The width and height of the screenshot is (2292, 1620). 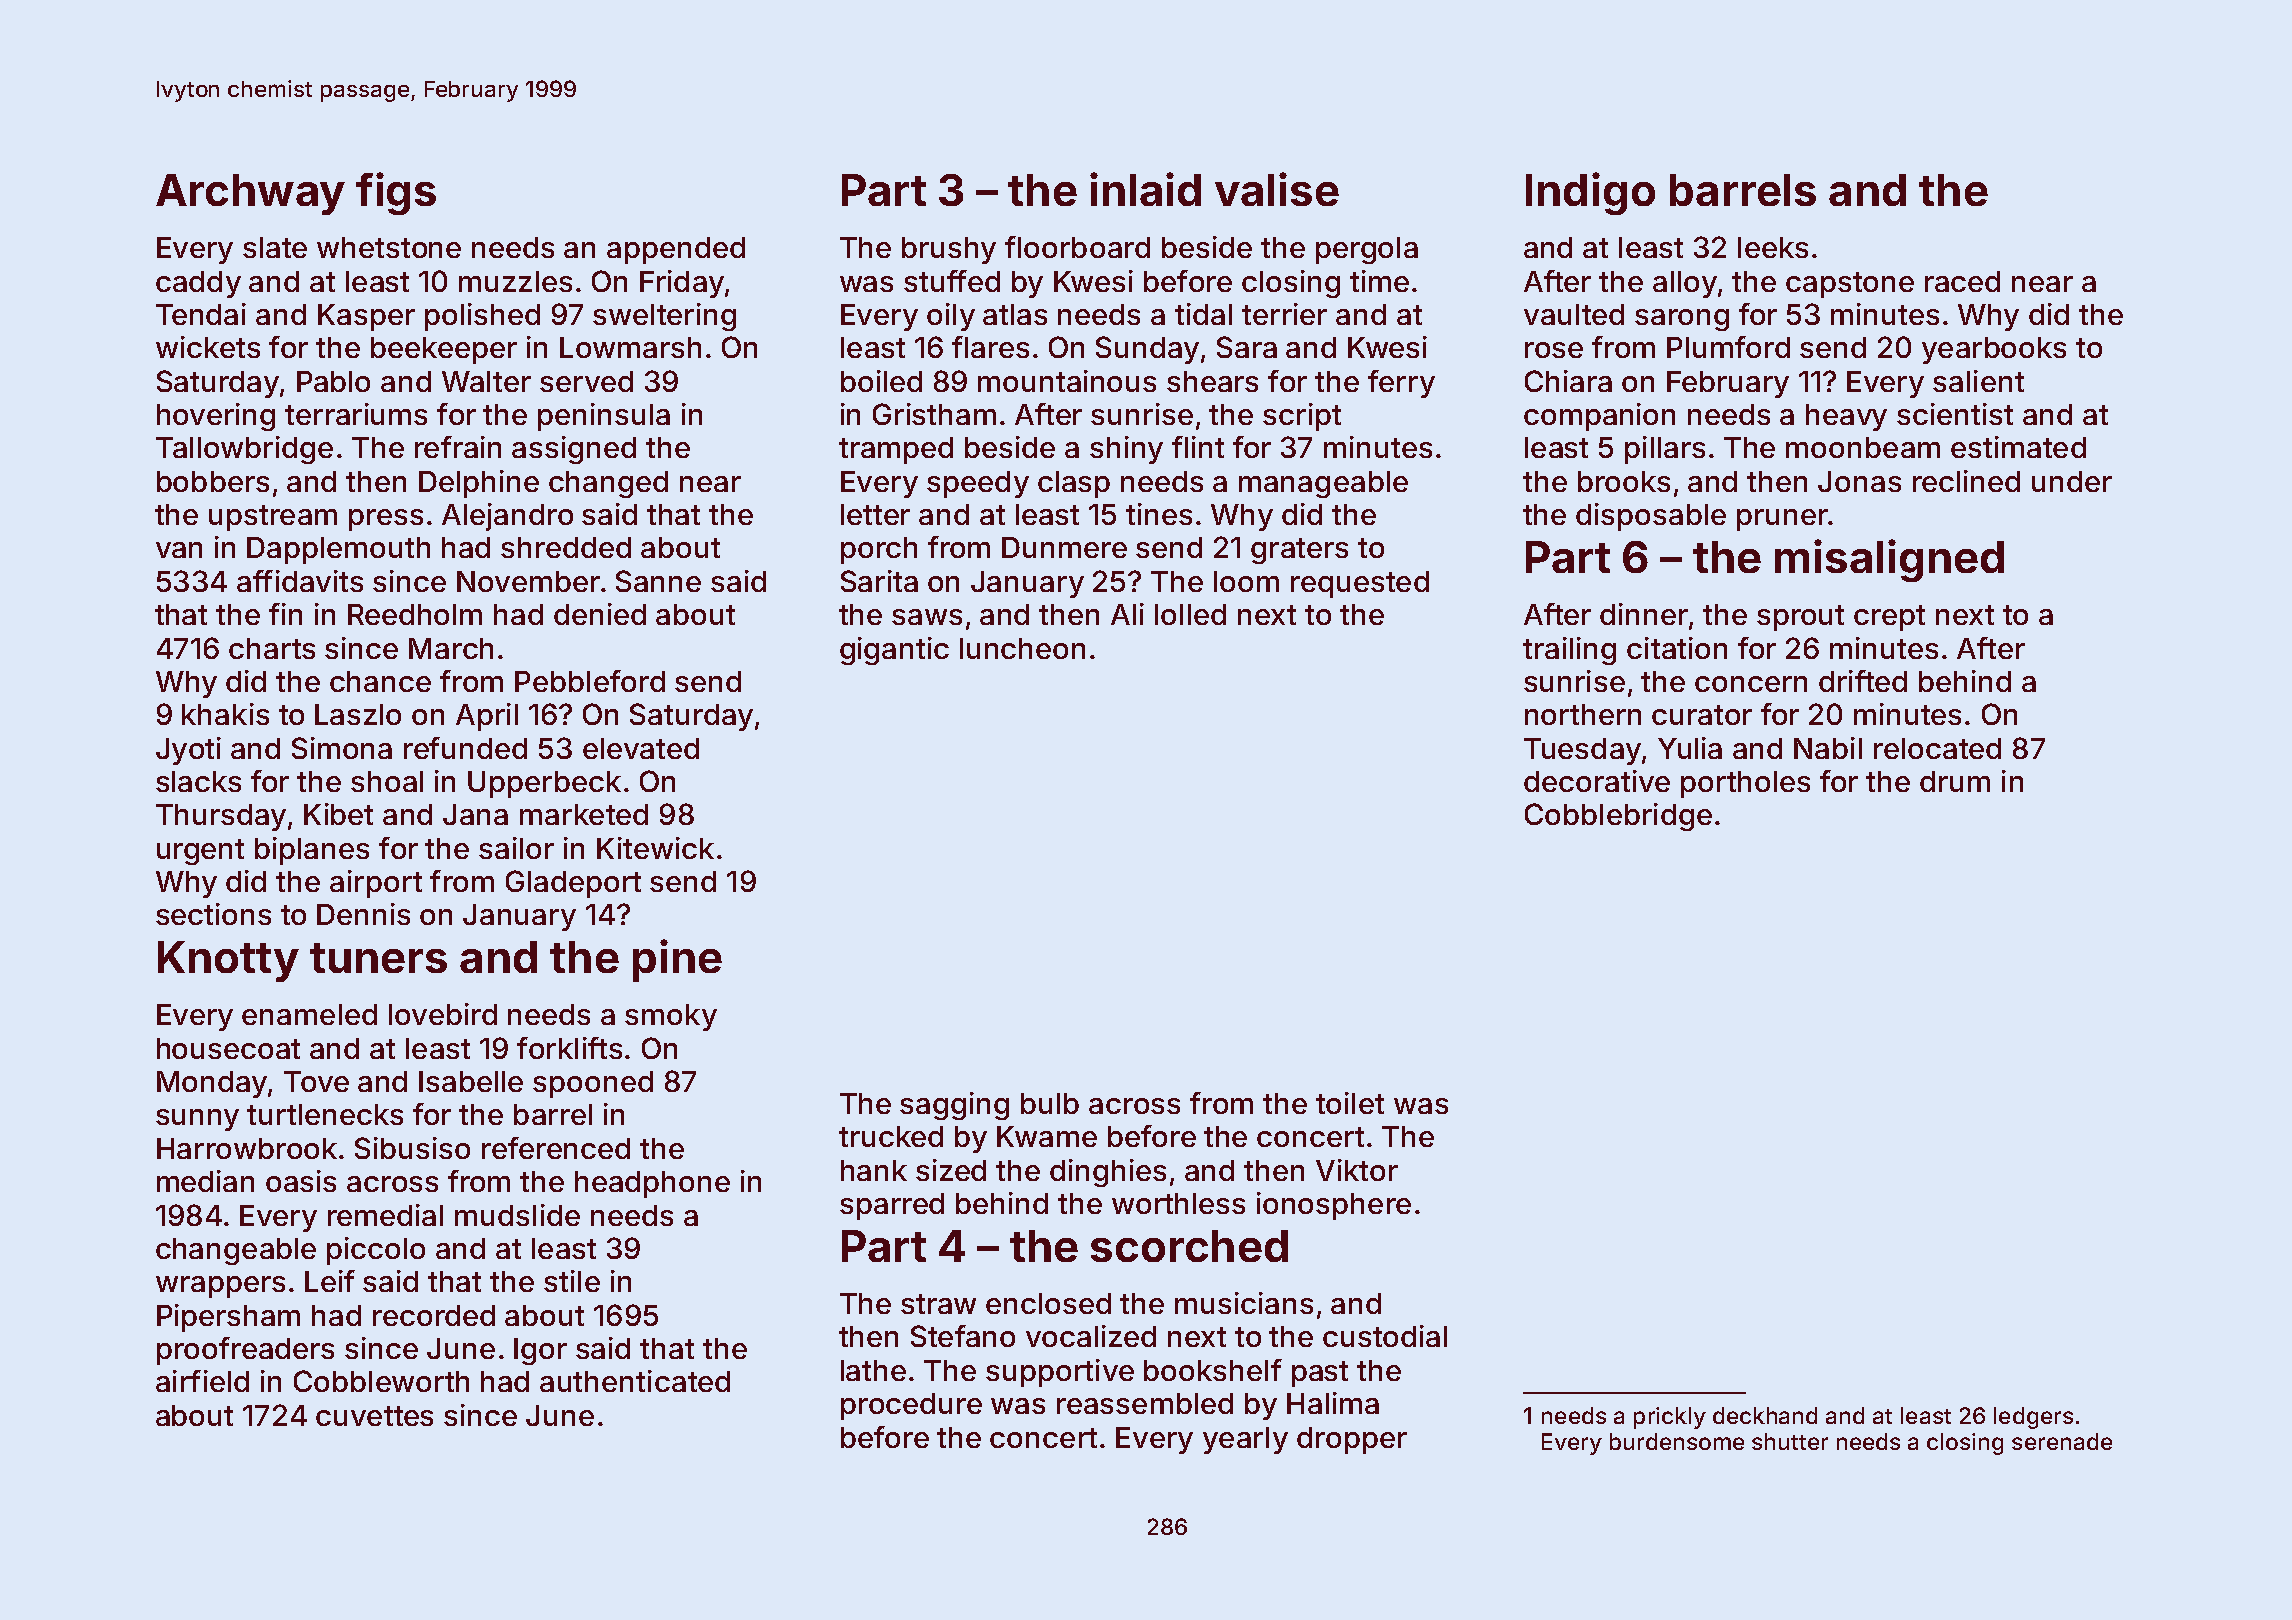 I want to click on peninsula, so click(x=604, y=417).
